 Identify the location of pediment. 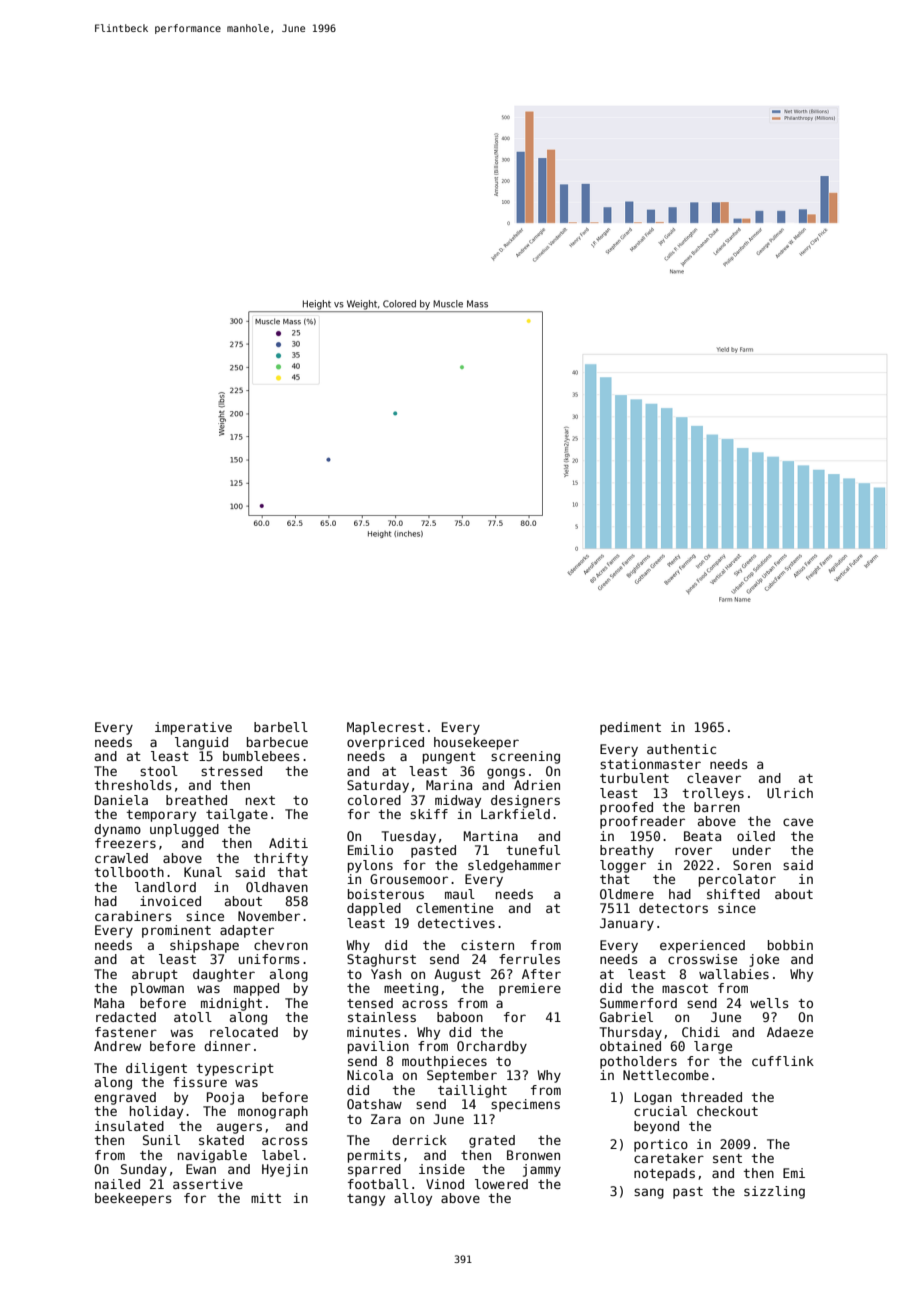
(630, 728).
